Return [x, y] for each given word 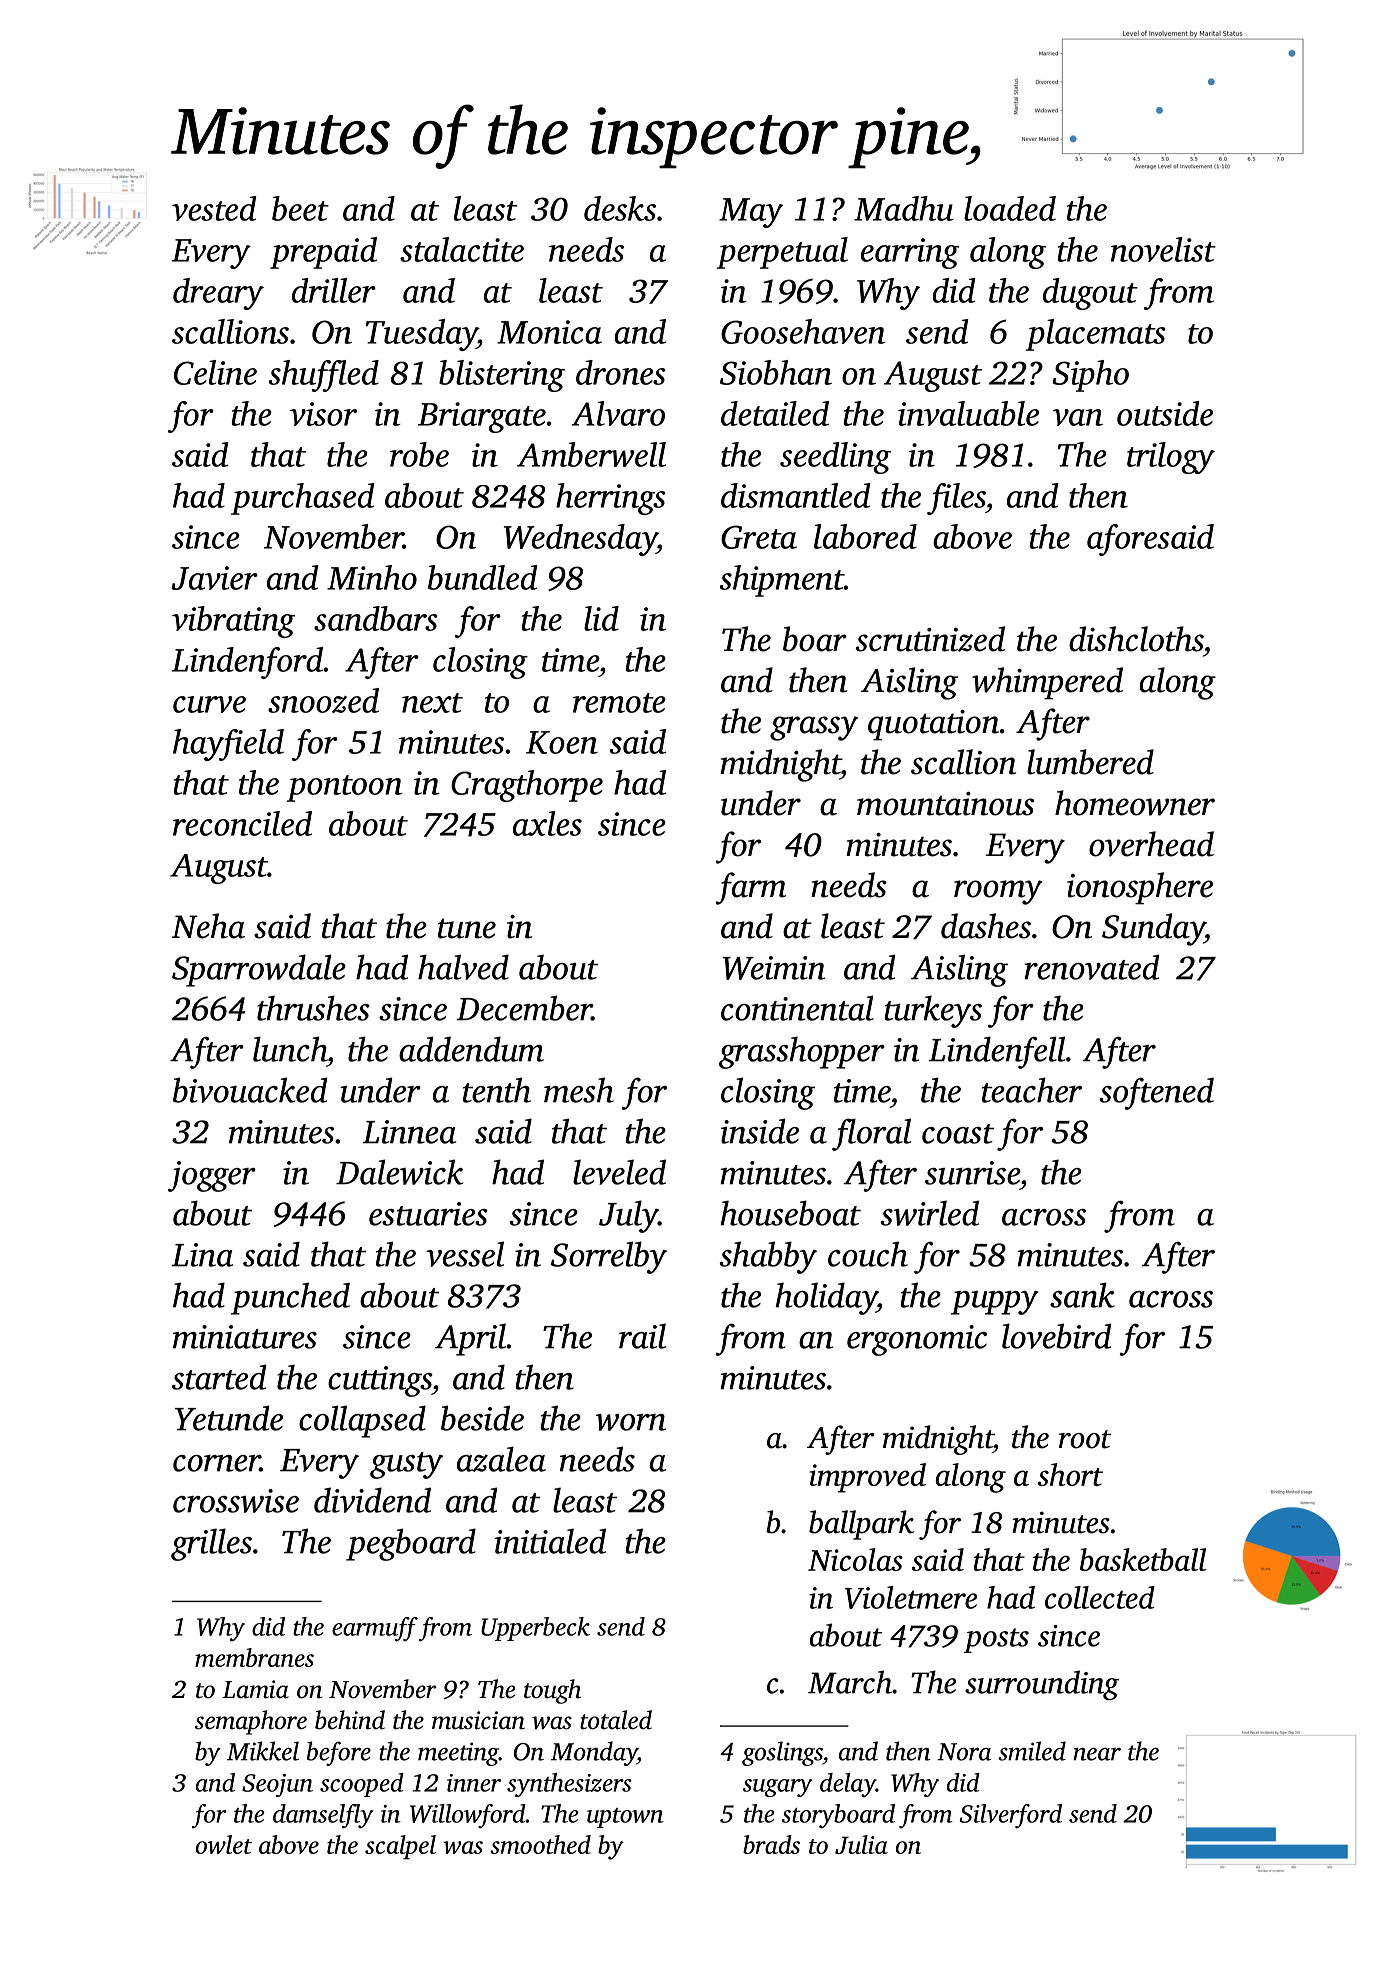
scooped [362, 1785]
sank [1082, 1295]
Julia [861, 1844]
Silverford [1011, 1816]
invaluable [968, 413]
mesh [579, 1090]
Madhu [904, 208]
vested [214, 208]
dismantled [796, 495]
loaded [1010, 208]
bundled [483, 577]
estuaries [428, 1214]
